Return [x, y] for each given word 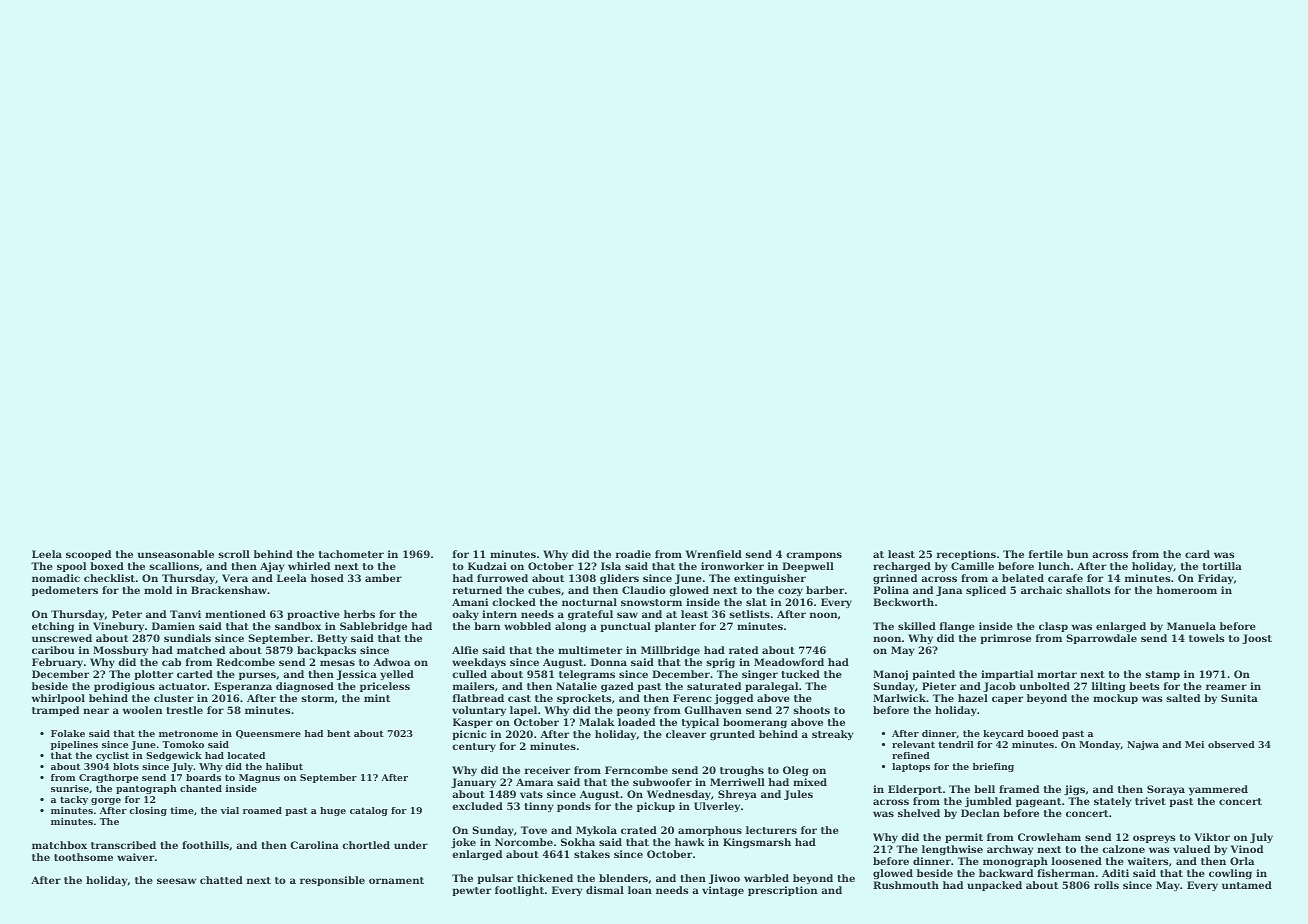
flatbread [478, 698]
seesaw [176, 881]
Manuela [1191, 626]
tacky [74, 800]
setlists [749, 614]
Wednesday [679, 795]
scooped [88, 555]
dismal [605, 890]
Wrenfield [714, 554]
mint [377, 698]
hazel [973, 698]
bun [1078, 554]
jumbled [988, 802]
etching [53, 627]
